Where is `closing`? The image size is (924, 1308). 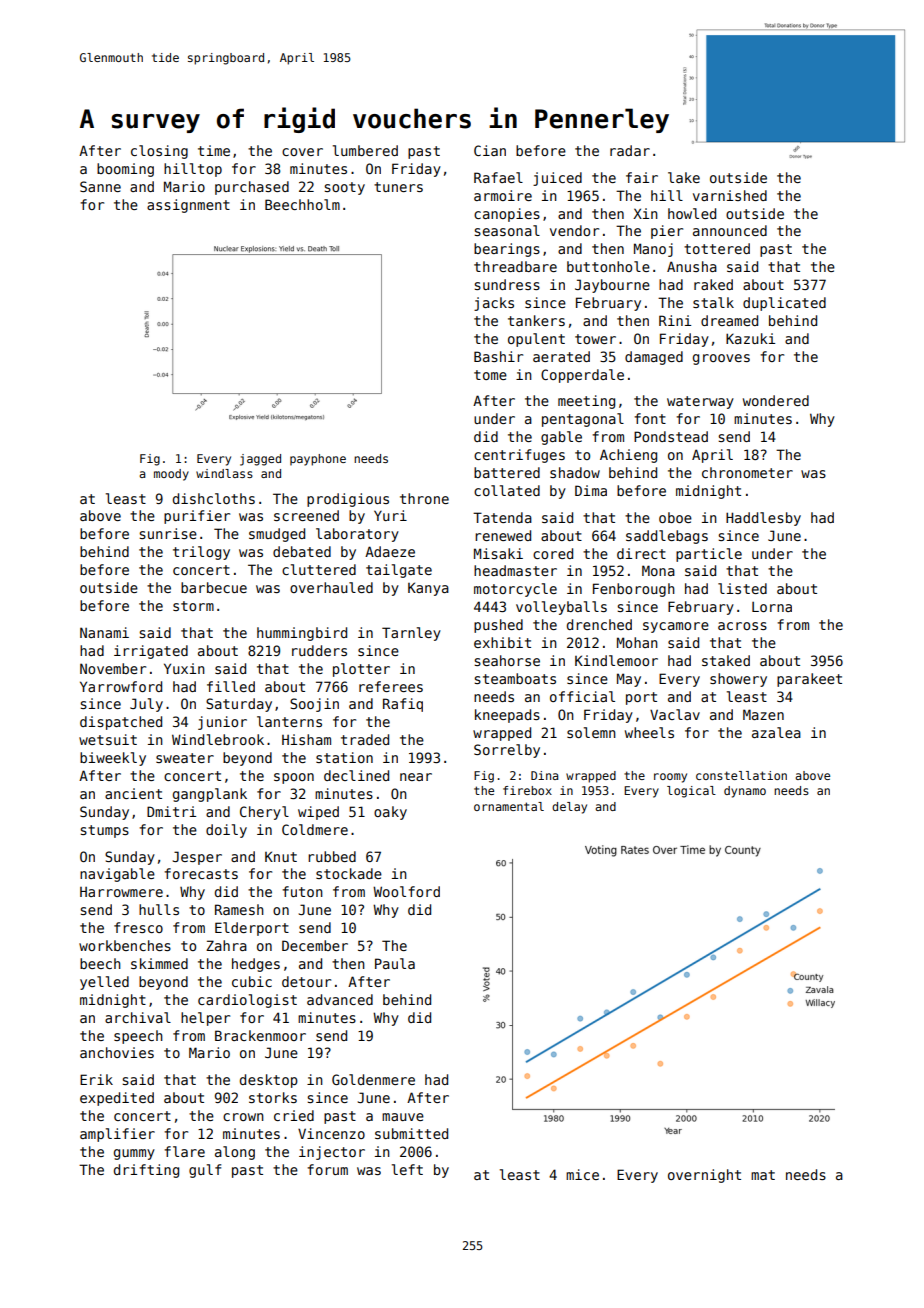
closing is located at coordinates (159, 152).
